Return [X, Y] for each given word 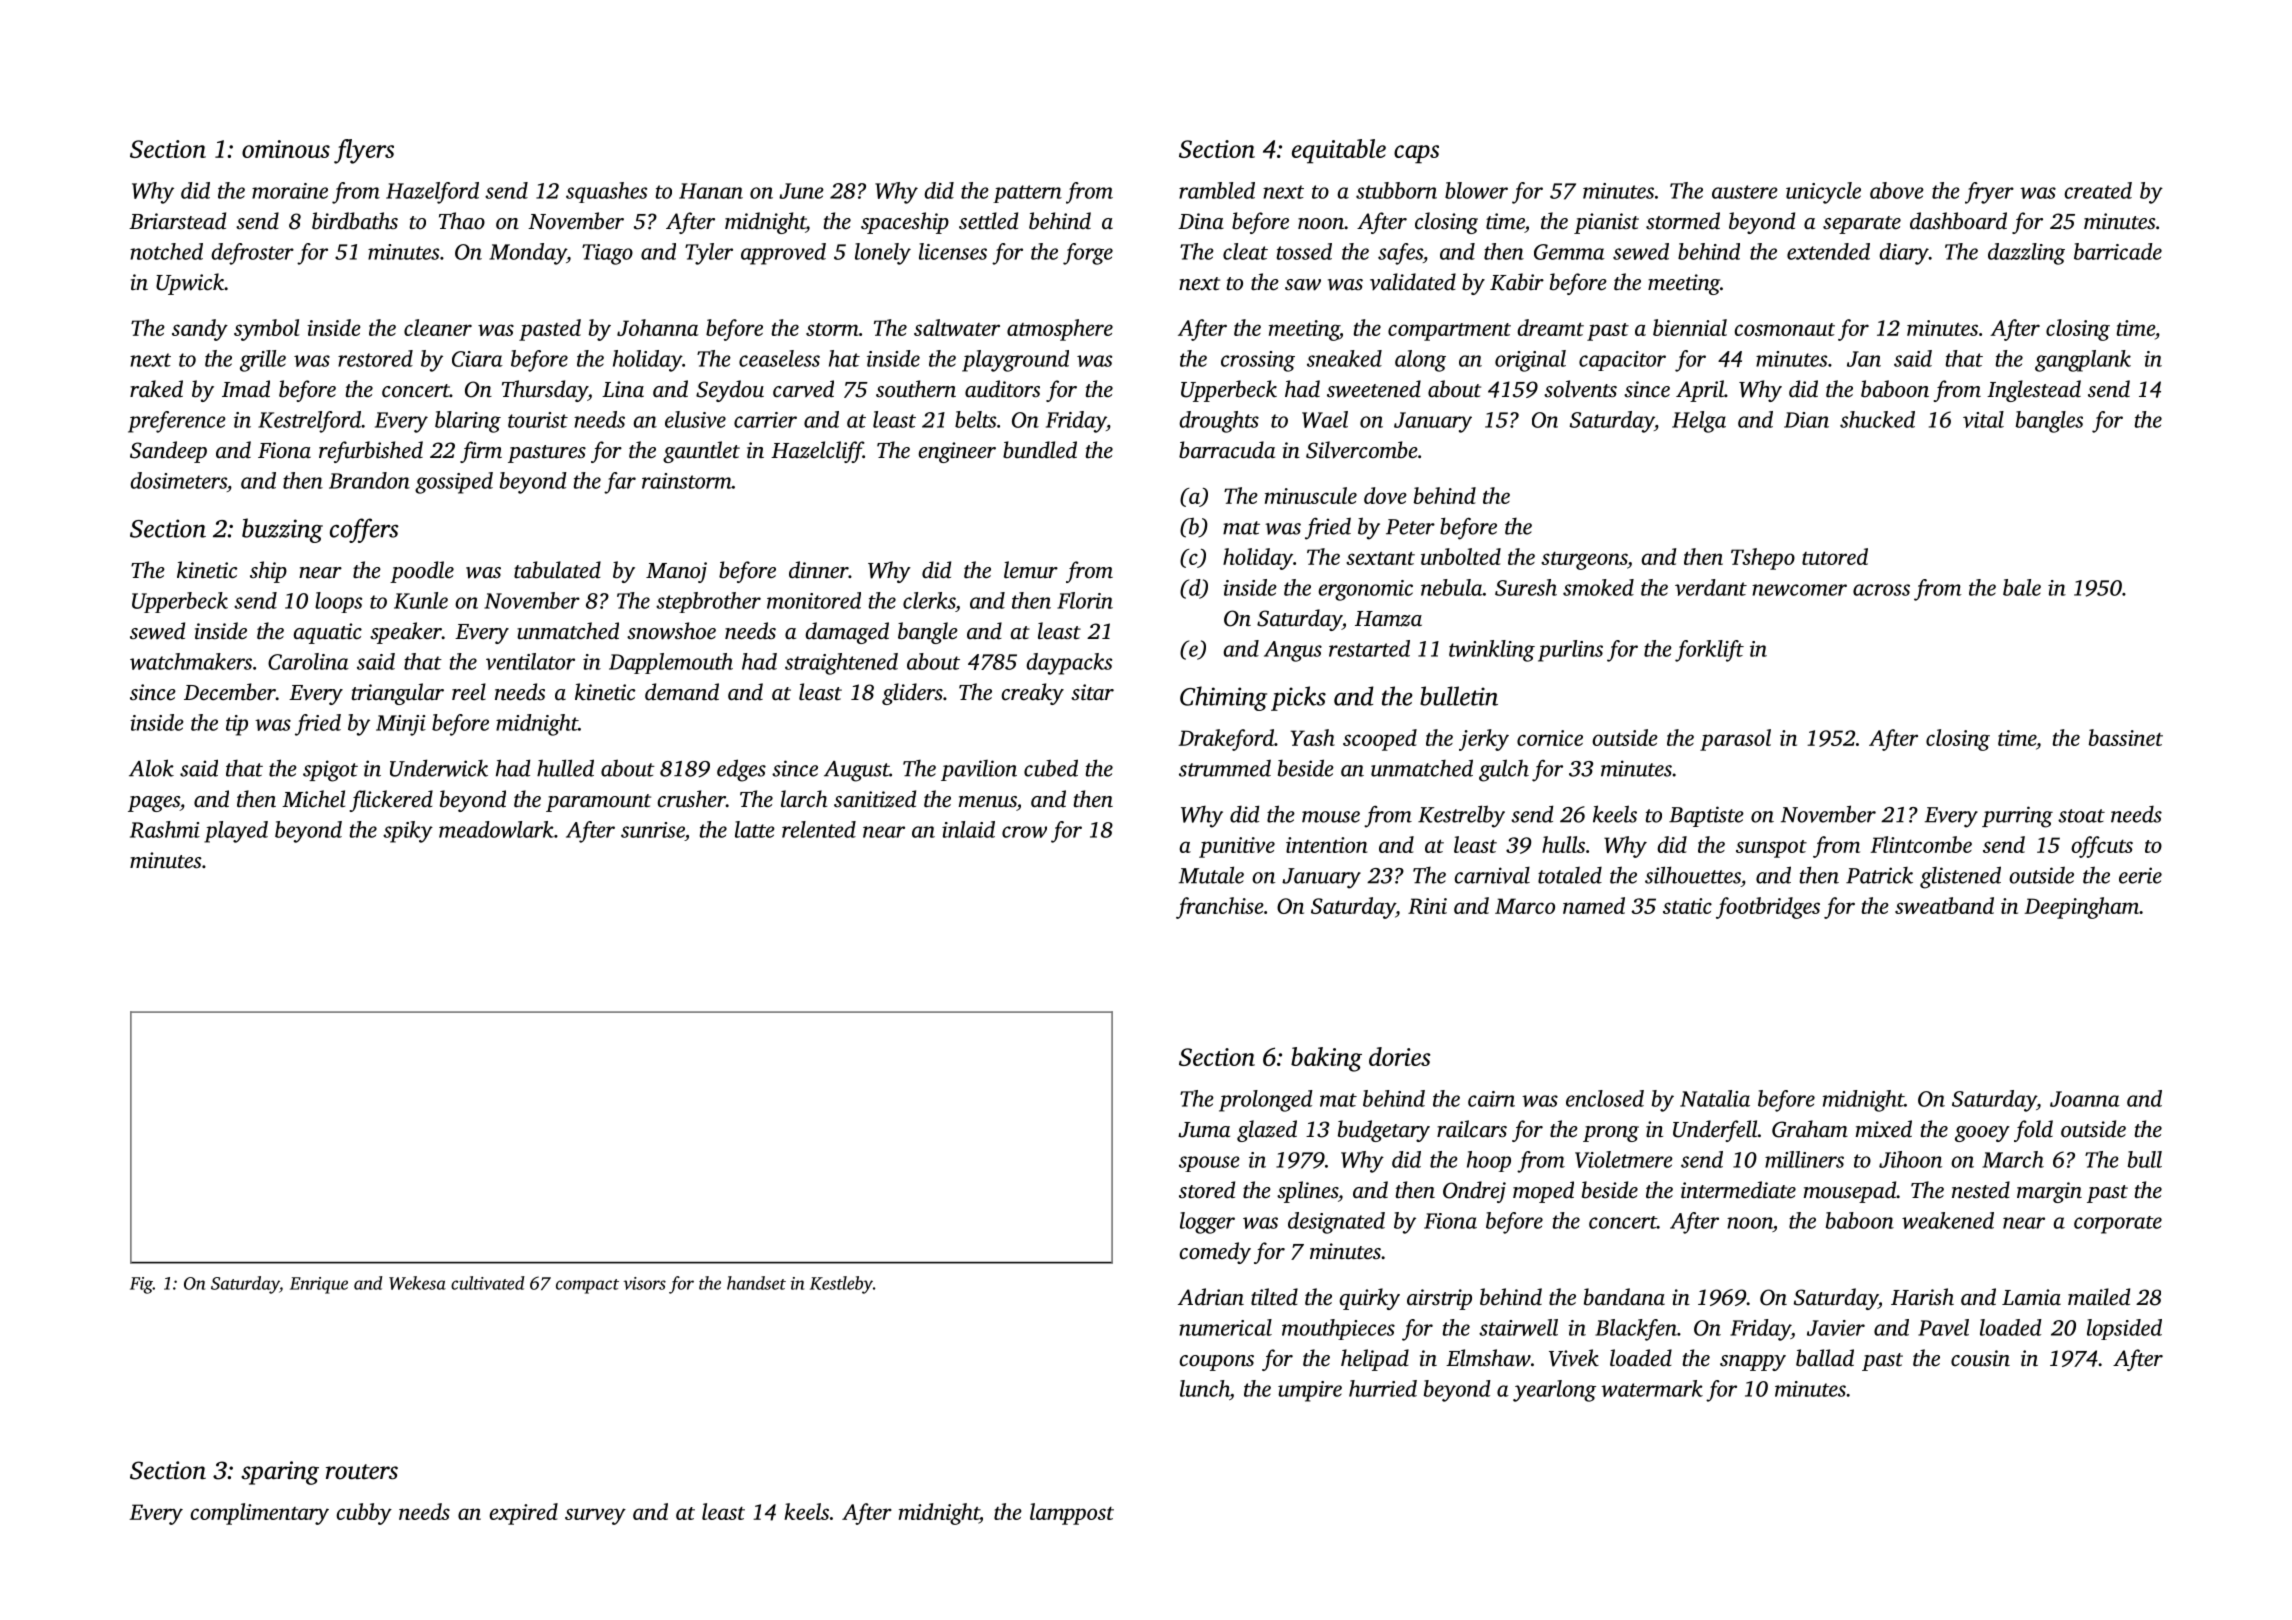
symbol [267, 330]
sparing [280, 1473]
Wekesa [417, 1283]
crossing [1258, 361]
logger [1207, 1223]
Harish [1922, 1296]
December [230, 692]
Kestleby [841, 1285]
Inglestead [2034, 391]
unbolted [1461, 556]
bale [2022, 587]
